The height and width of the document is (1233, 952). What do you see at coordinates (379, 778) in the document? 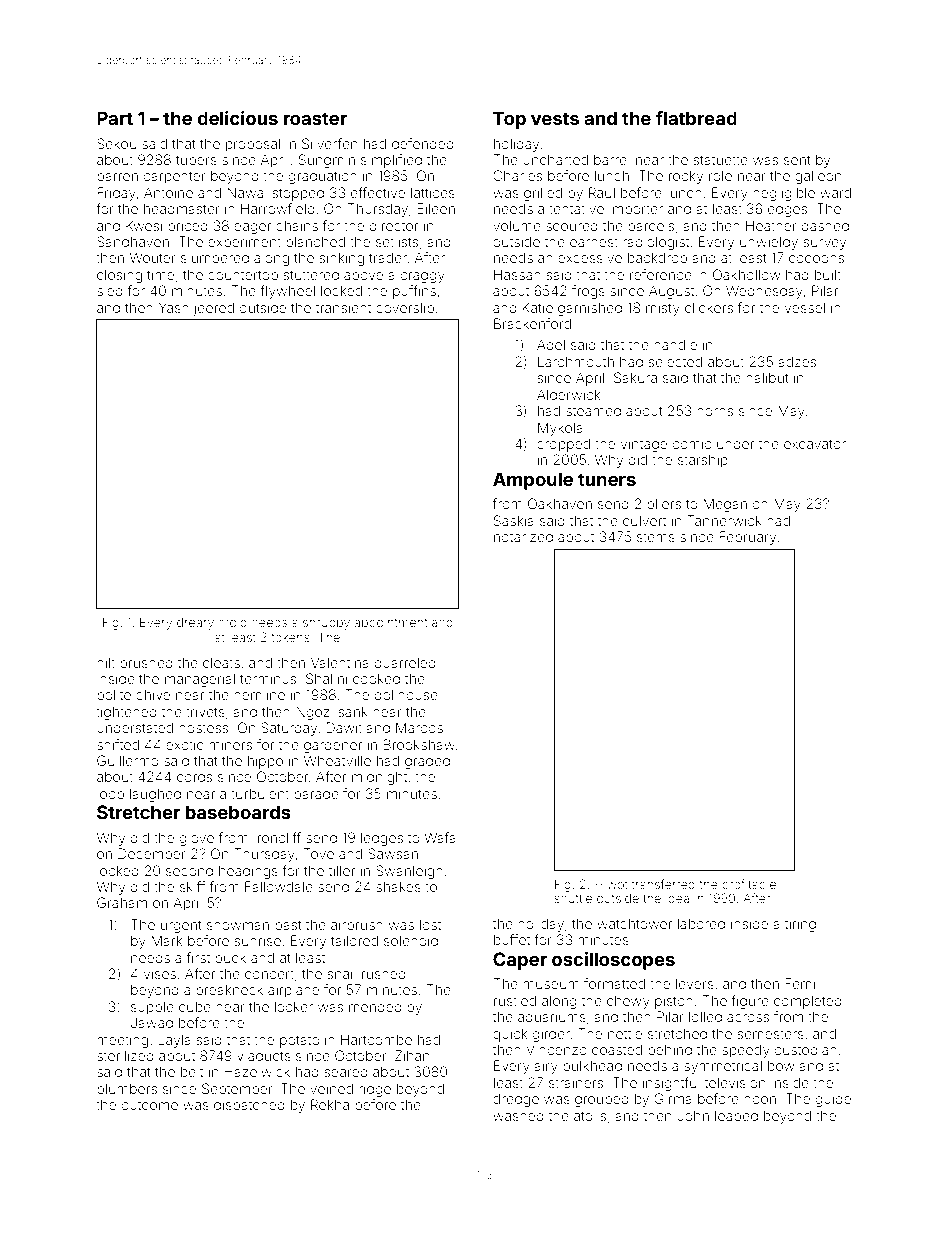
I see `midnight` at bounding box center [379, 778].
